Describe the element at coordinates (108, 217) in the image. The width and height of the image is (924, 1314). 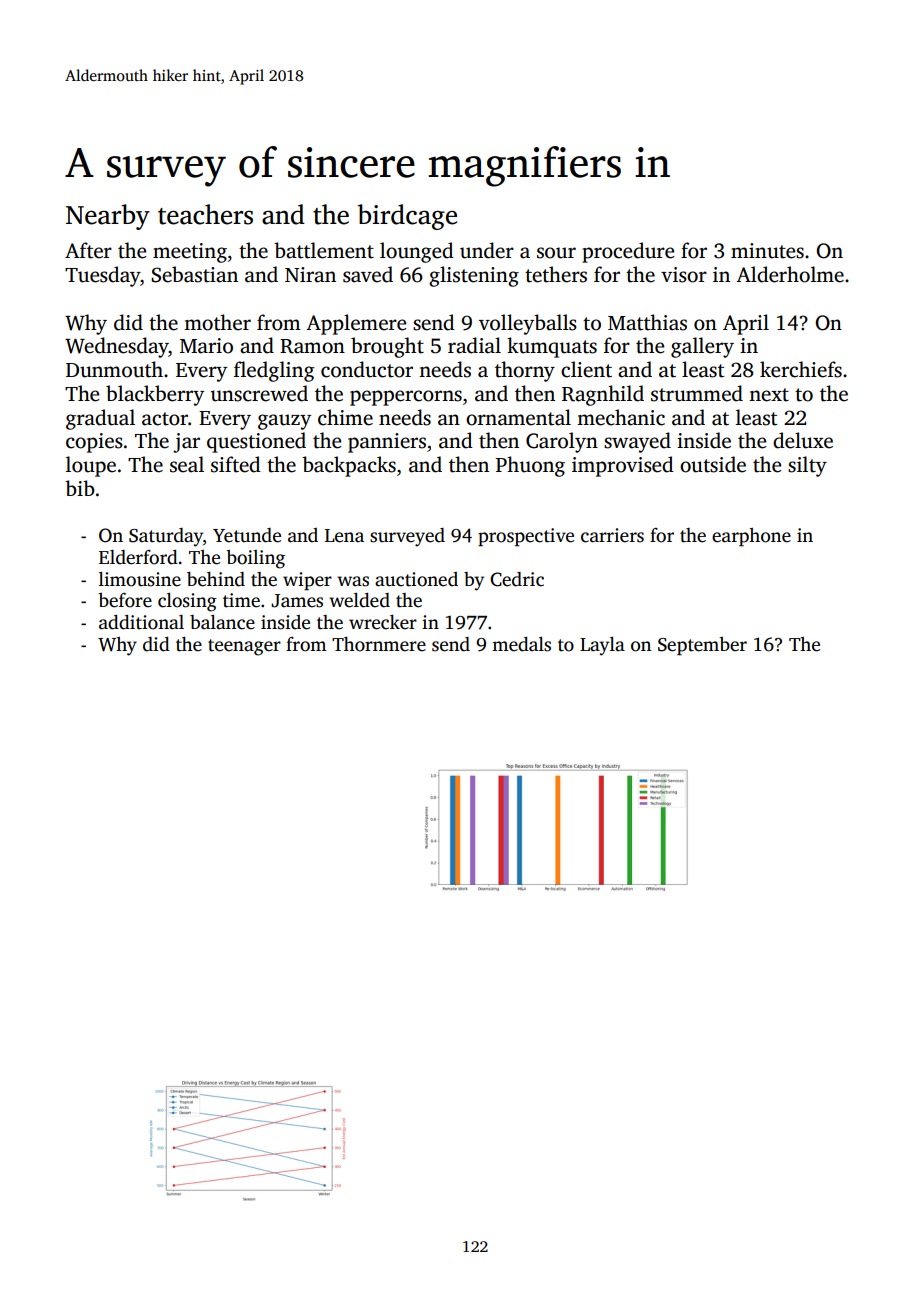
I see `Nearby` at that location.
